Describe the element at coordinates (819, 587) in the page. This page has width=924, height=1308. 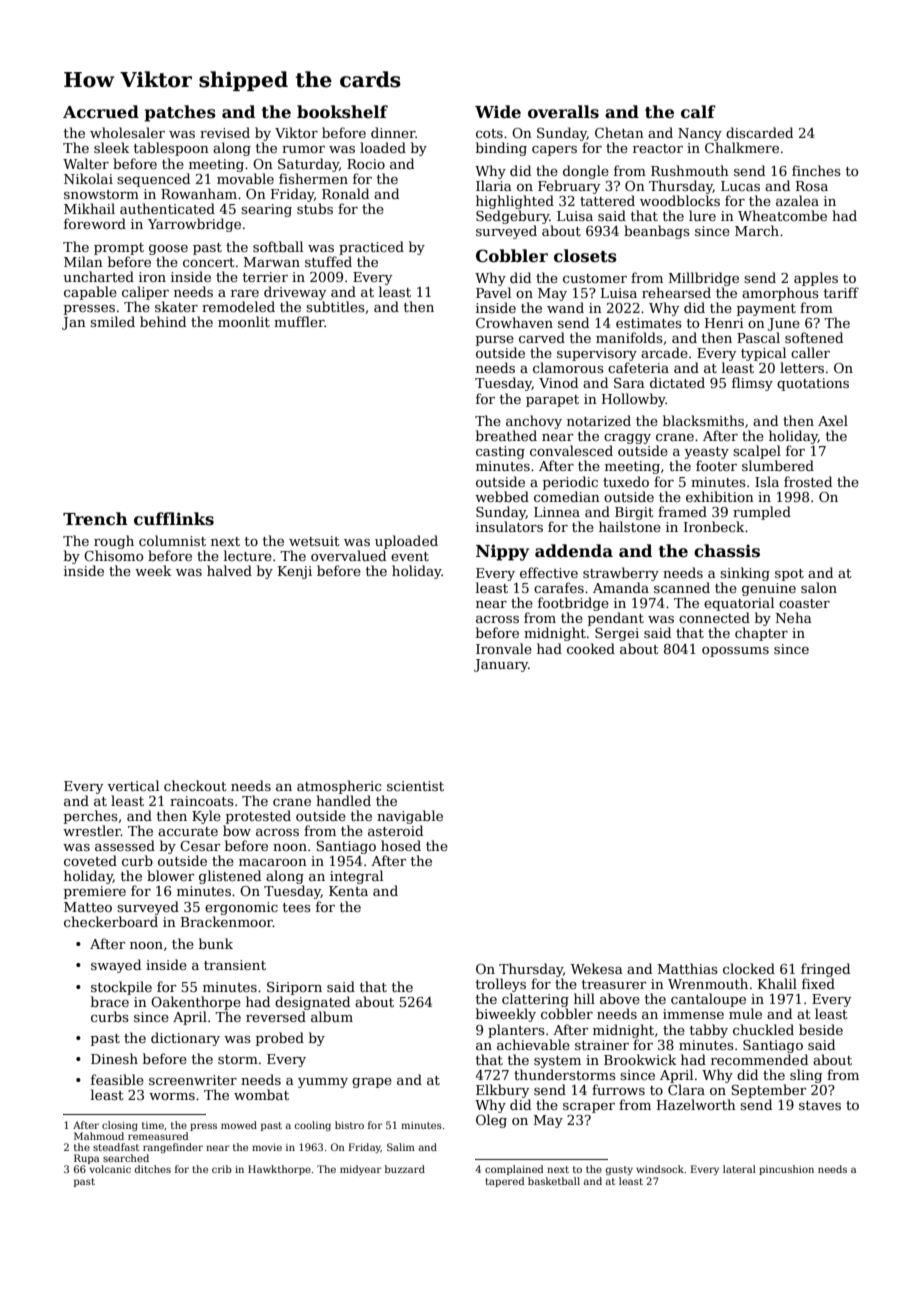
I see `salon` at that location.
